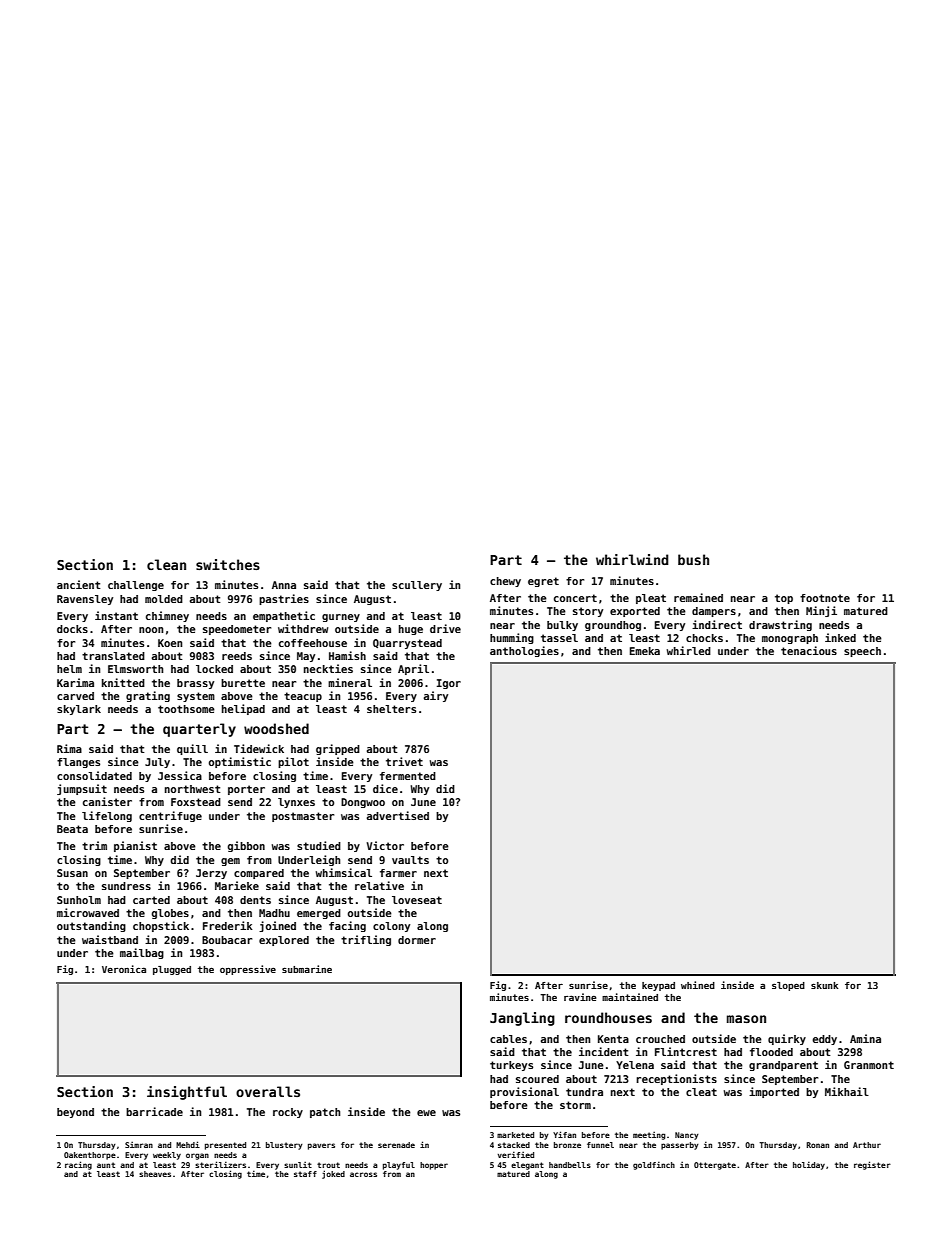 This screenshot has height=1233, width=952. Describe the element at coordinates (417, 940) in the screenshot. I see `dormer` at that location.
